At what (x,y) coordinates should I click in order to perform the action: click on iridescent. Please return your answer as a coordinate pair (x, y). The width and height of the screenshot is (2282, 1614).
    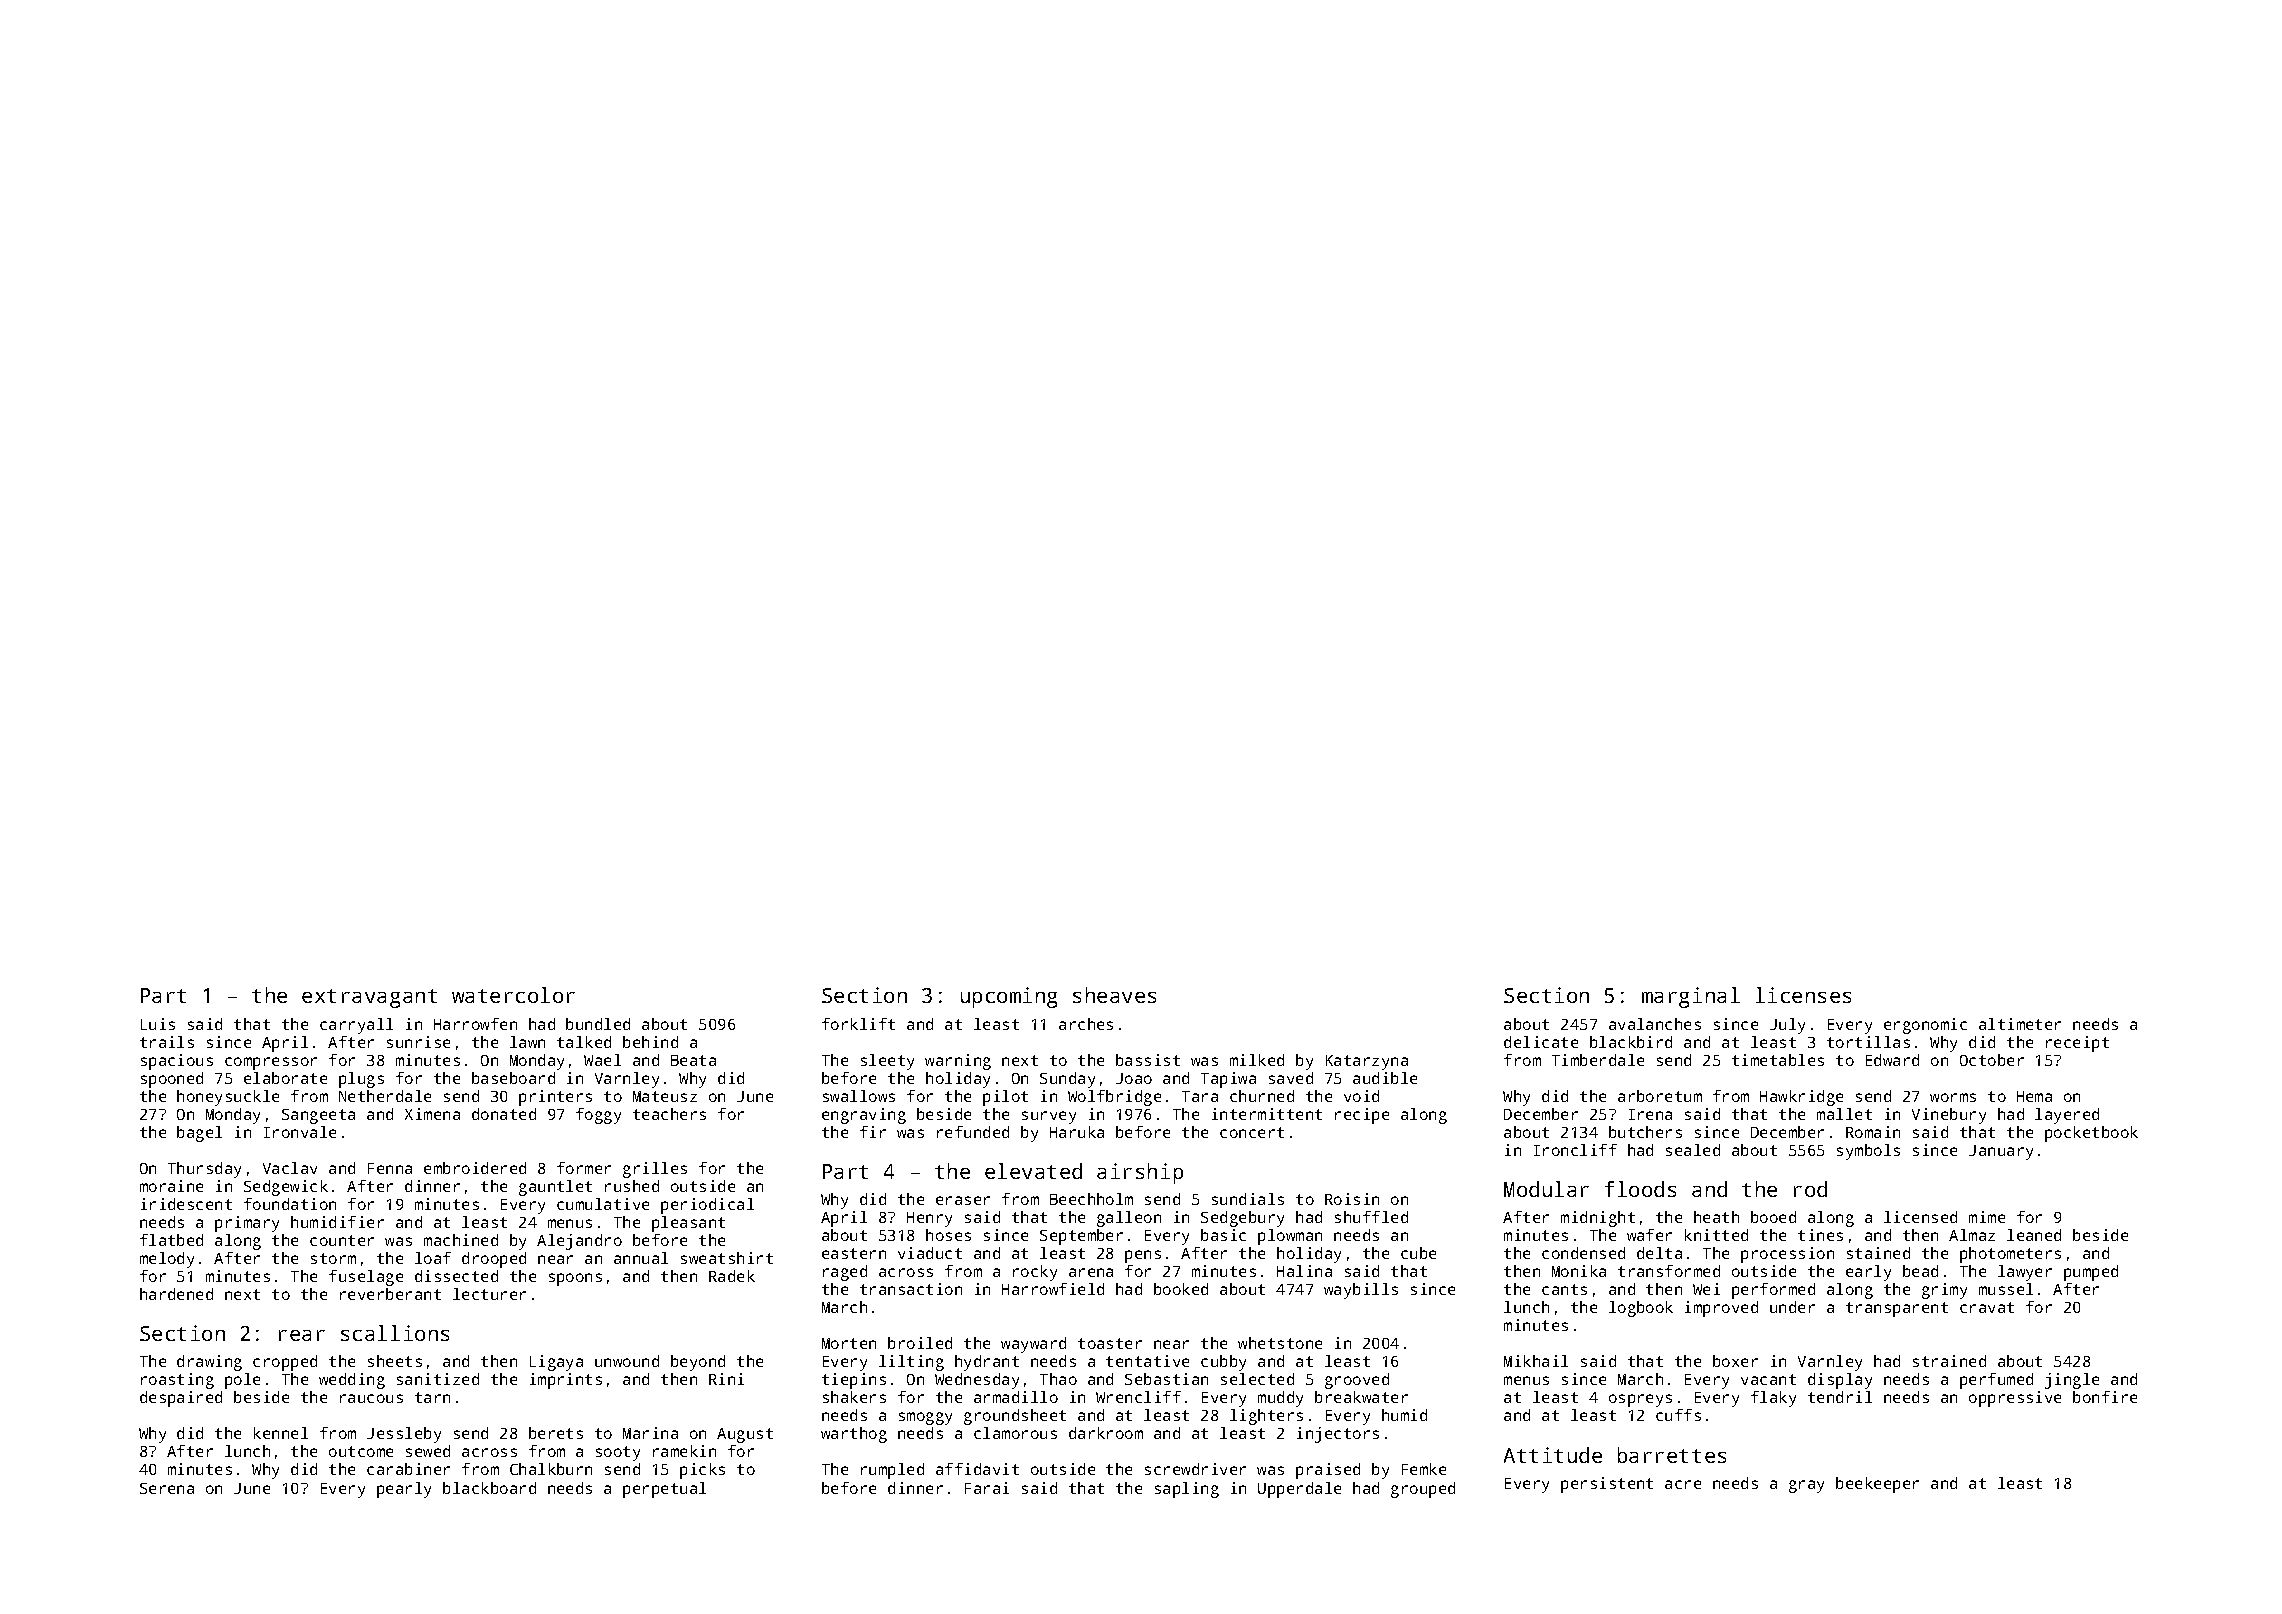
    Looking at the image, I should click on (186, 1204).
